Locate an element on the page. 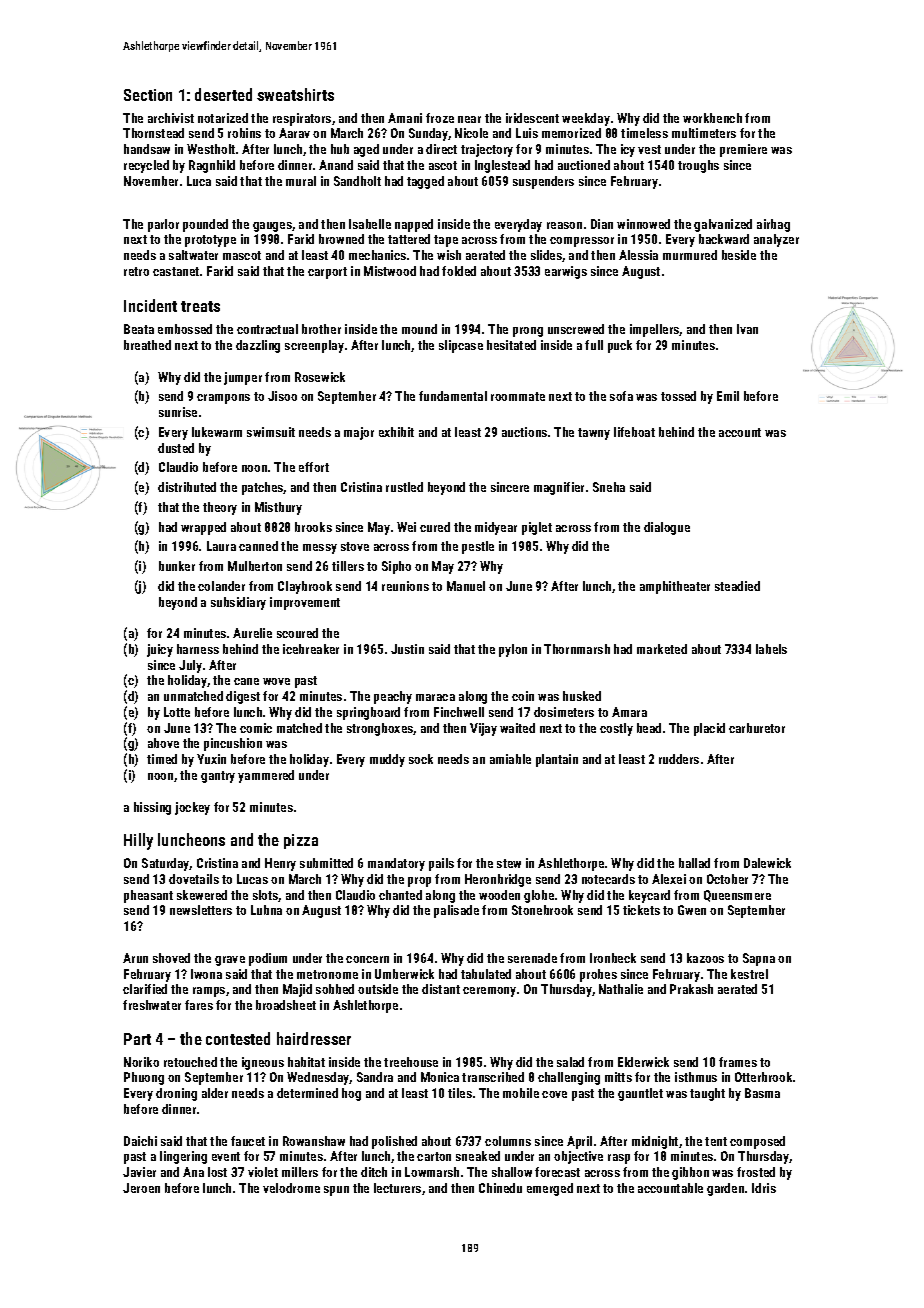  carport is located at coordinates (327, 273).
